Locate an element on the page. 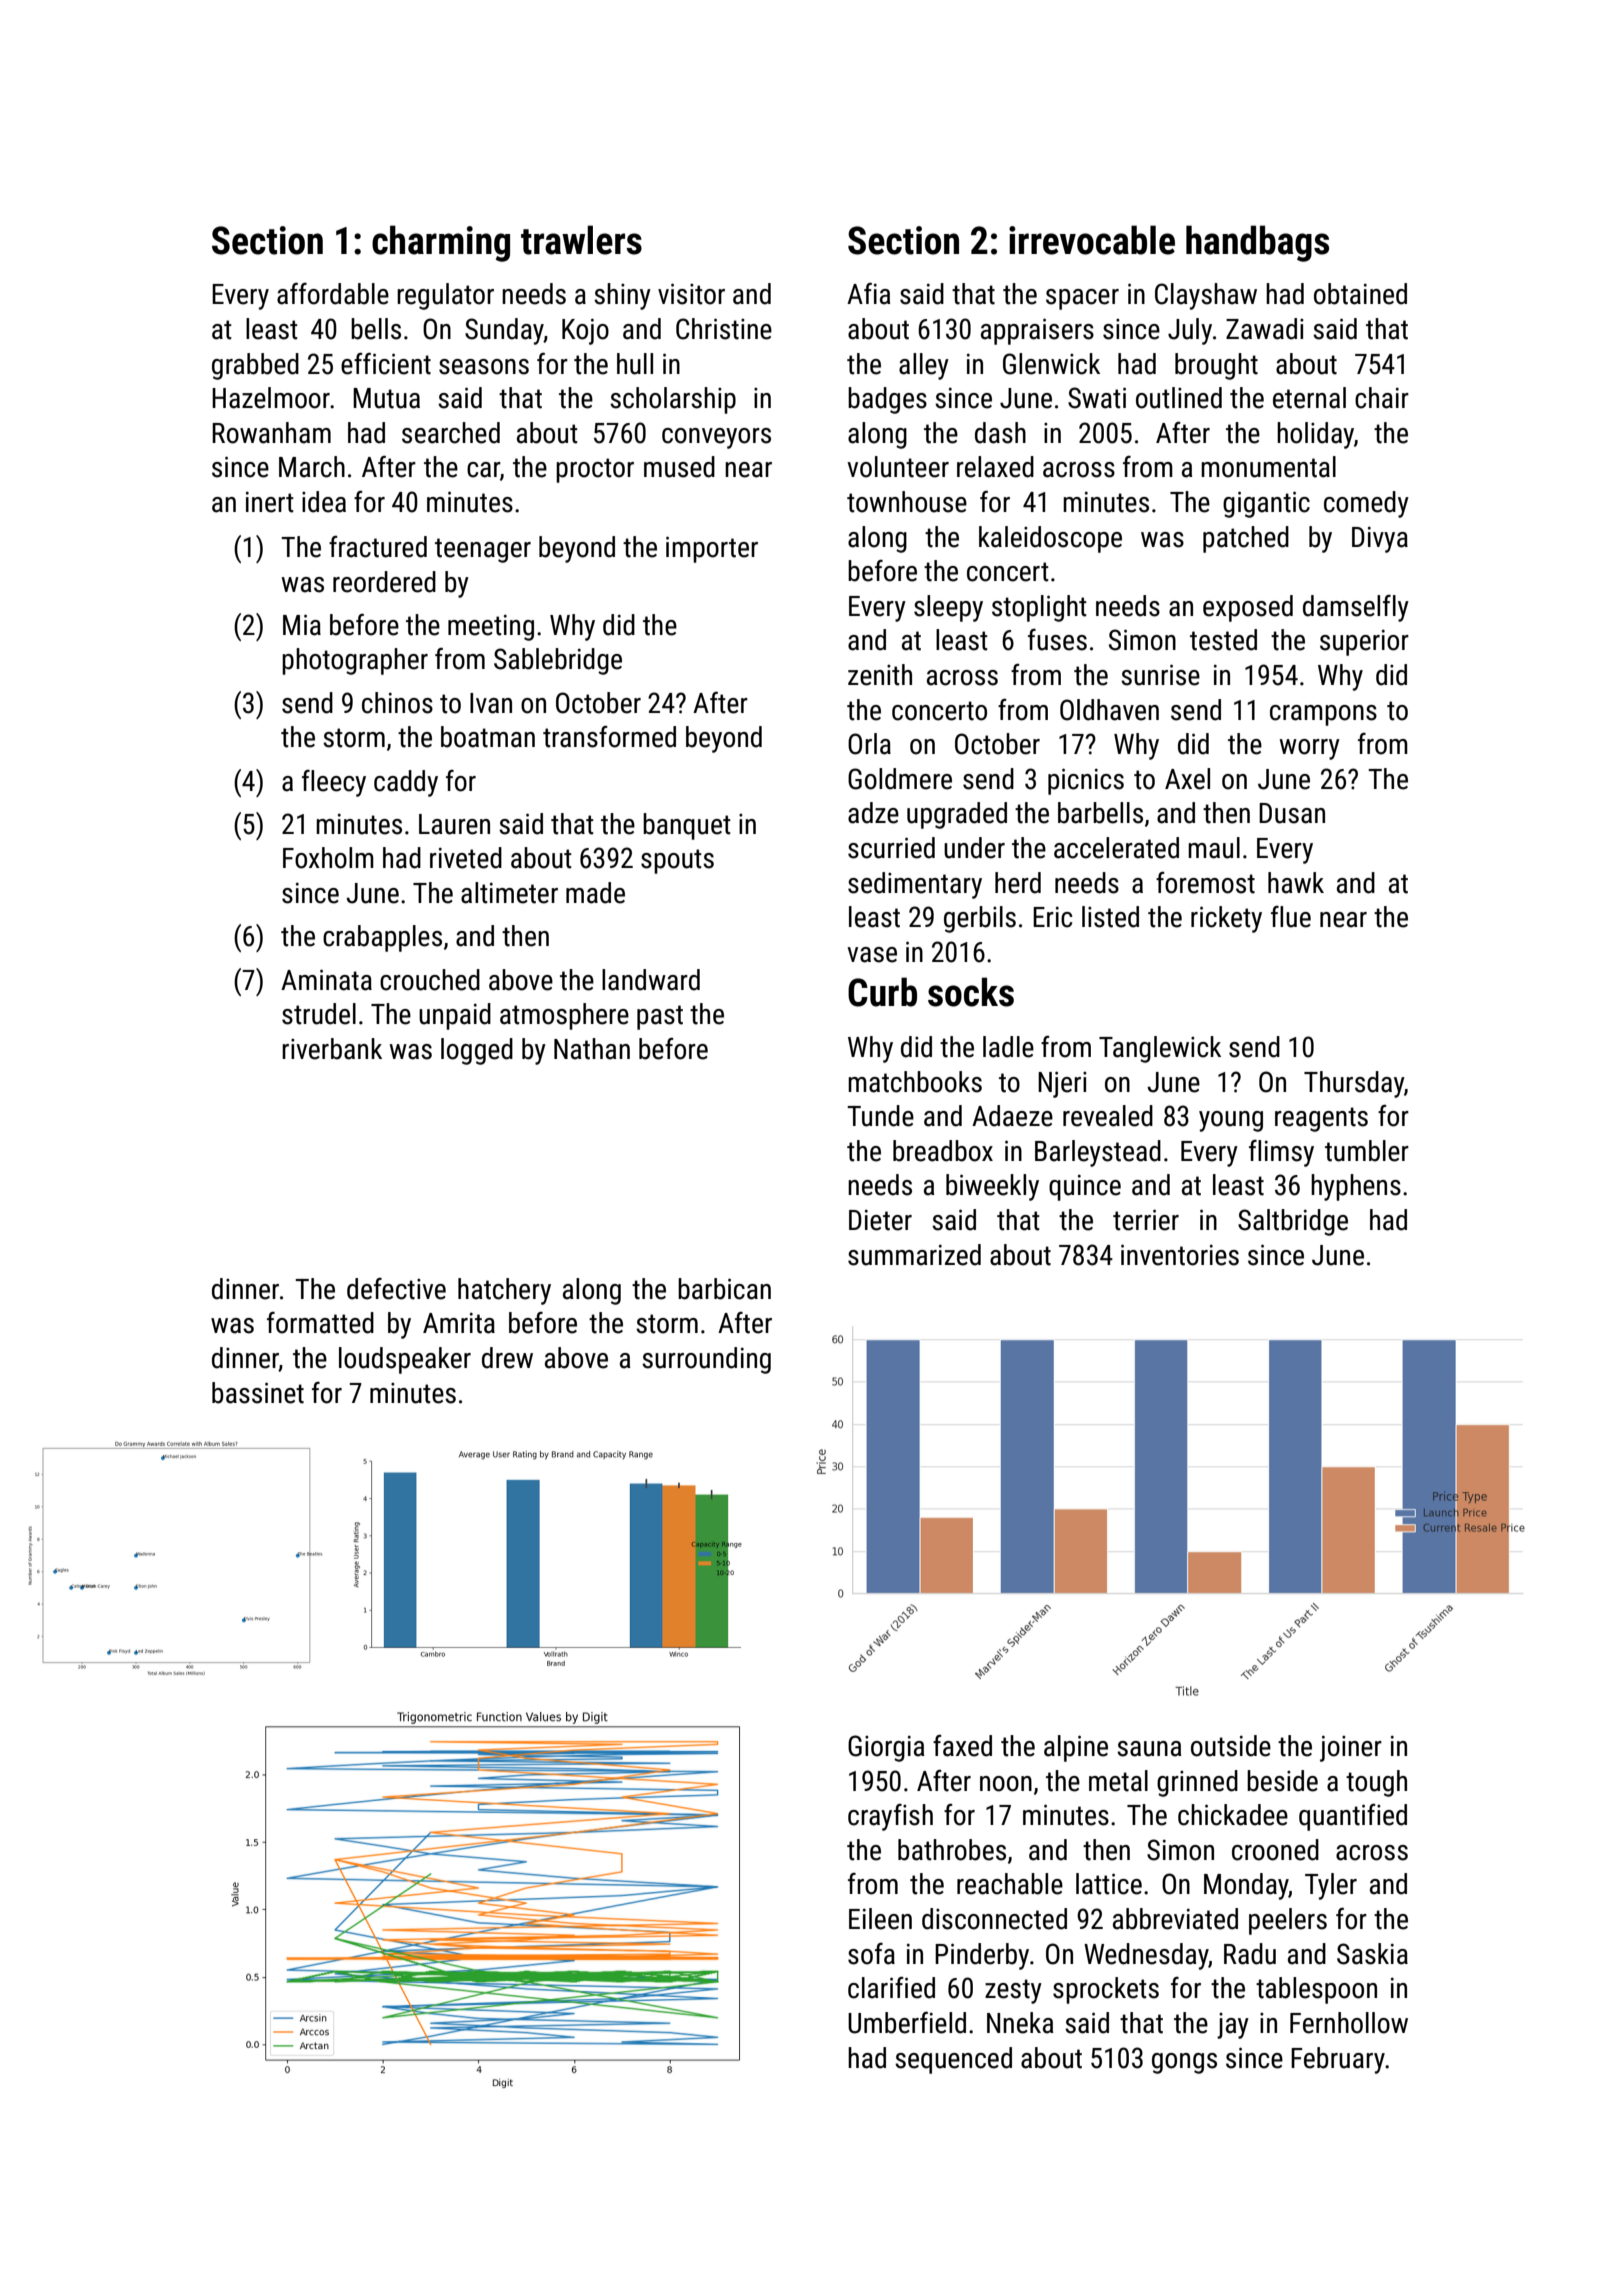  Barleystead is located at coordinates (1098, 1153).
